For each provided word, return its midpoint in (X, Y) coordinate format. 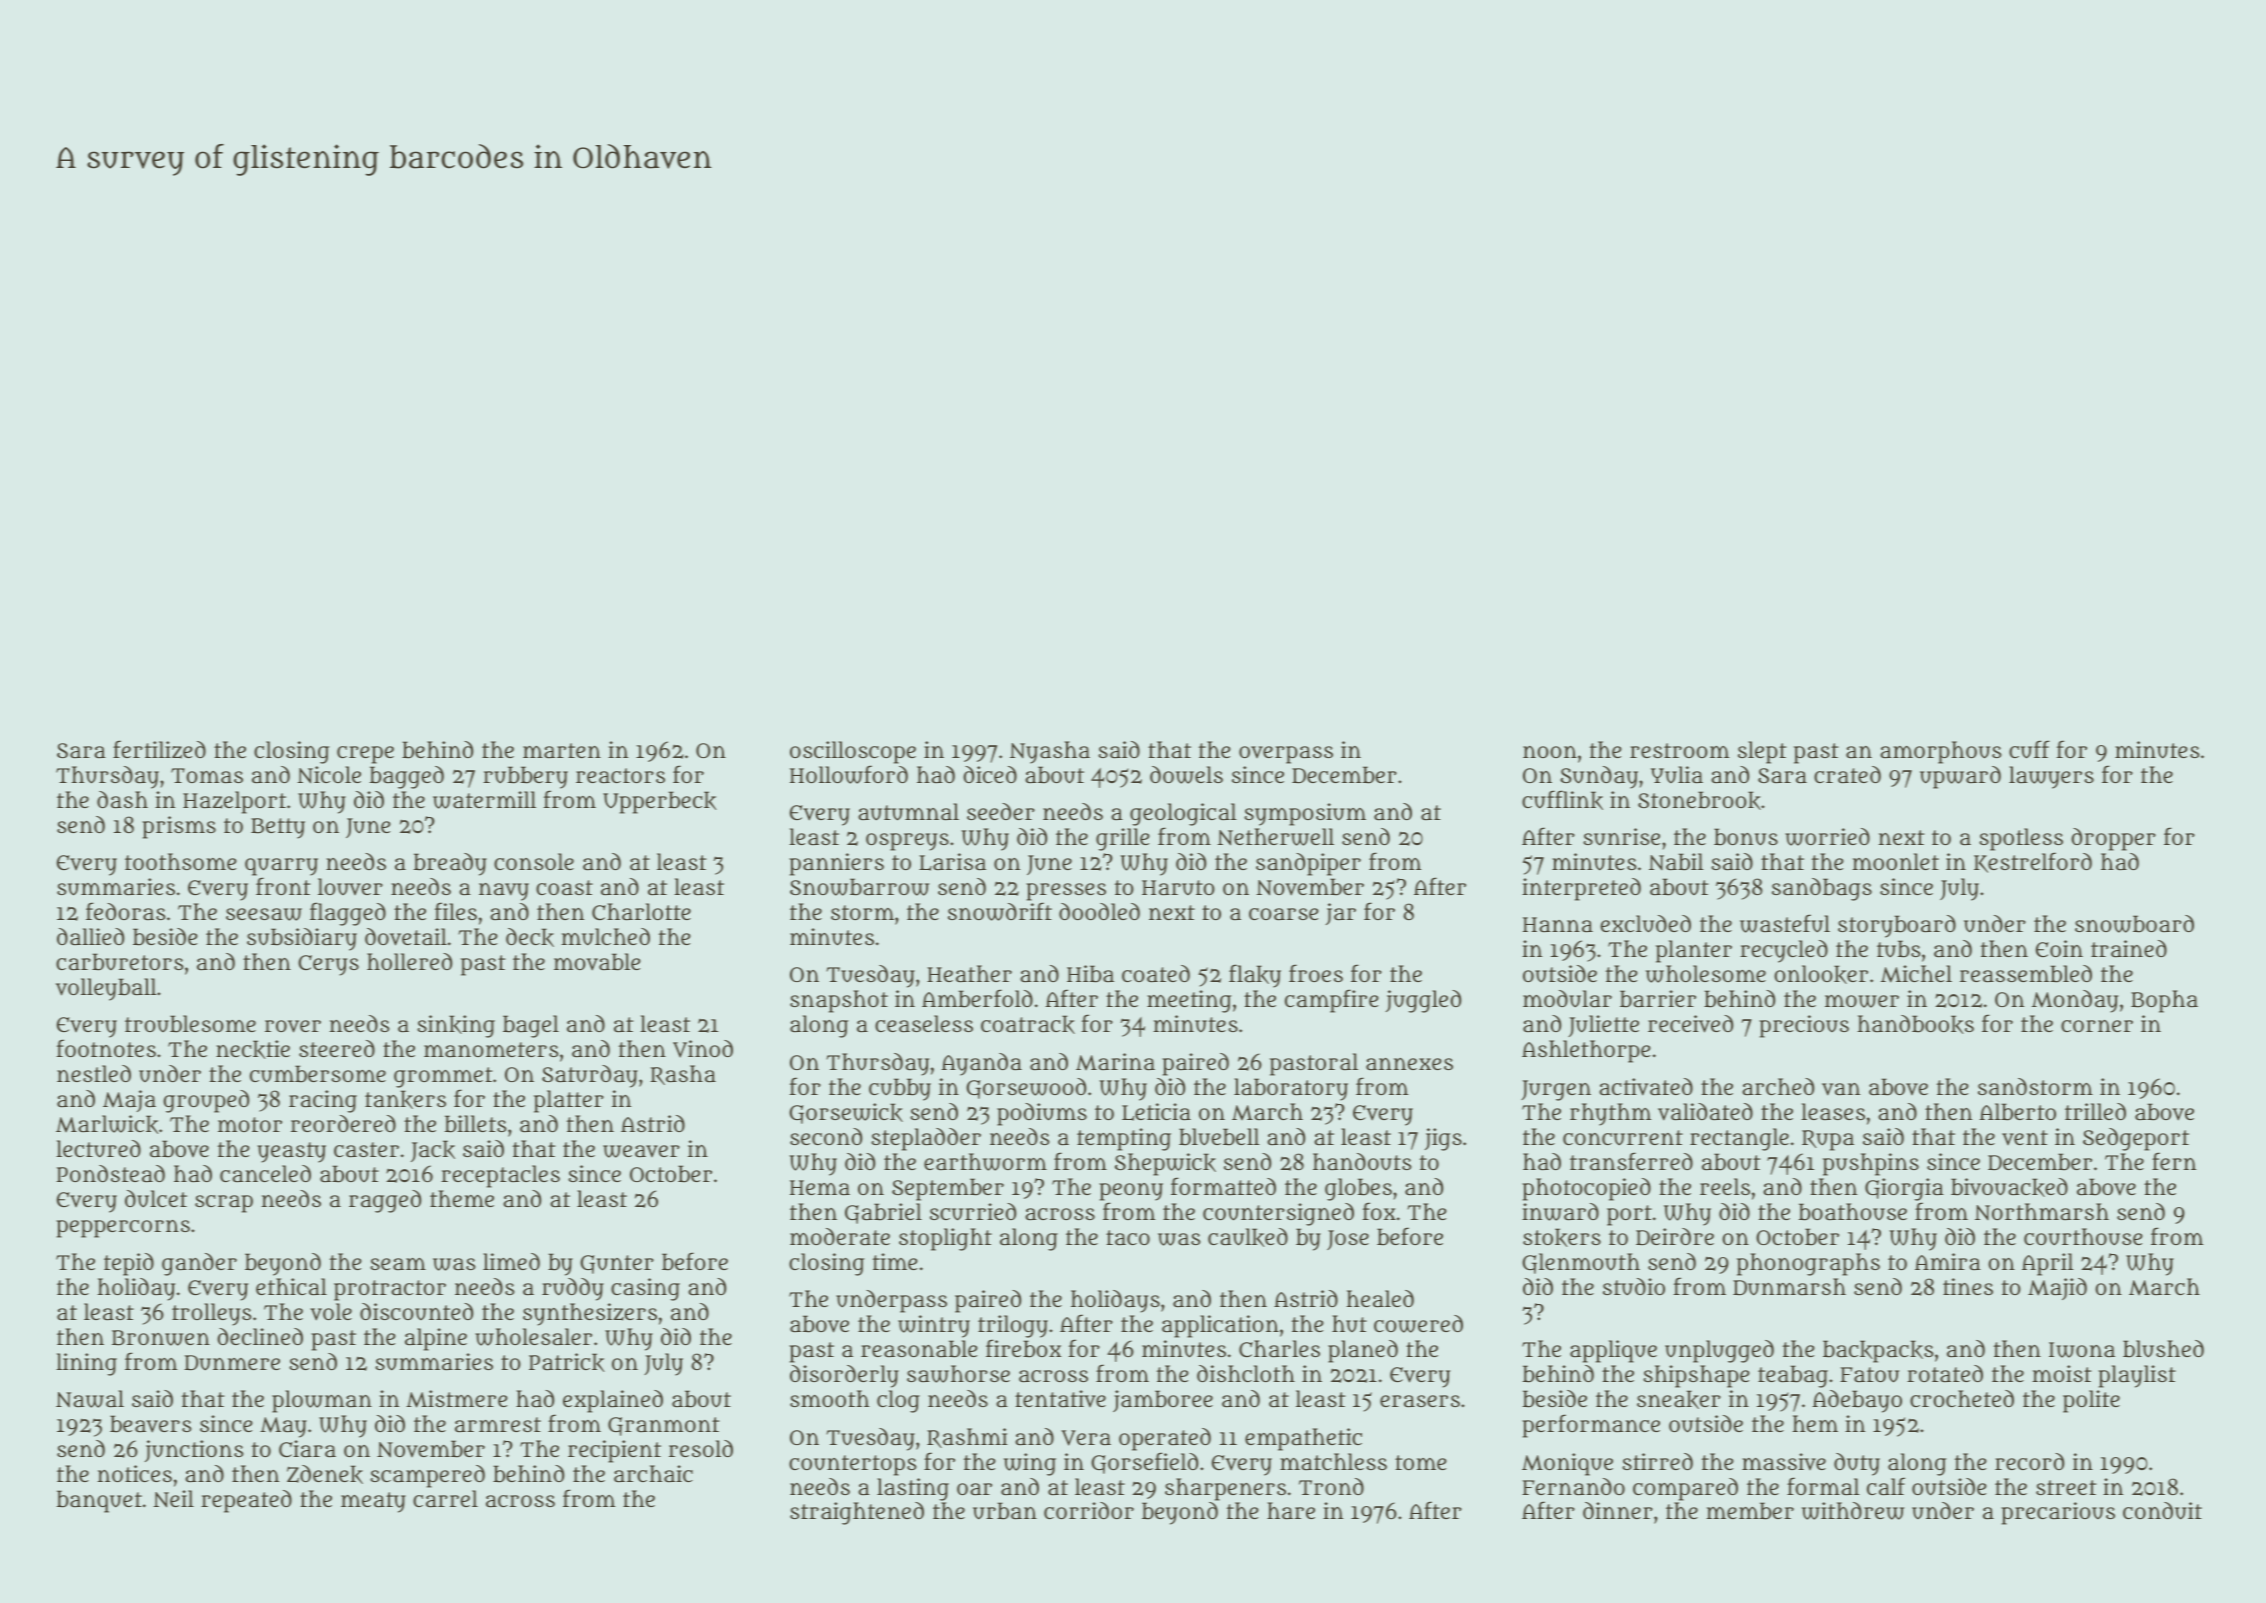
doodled (1099, 911)
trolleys (212, 1314)
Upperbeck (660, 802)
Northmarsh (2042, 1211)
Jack (433, 1151)
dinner (1618, 1510)
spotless (2021, 839)
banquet (99, 1501)
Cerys (328, 965)
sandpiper (1308, 864)
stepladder (926, 1139)
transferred (1631, 1161)
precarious (2058, 1513)
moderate (840, 1236)
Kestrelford (2033, 862)
